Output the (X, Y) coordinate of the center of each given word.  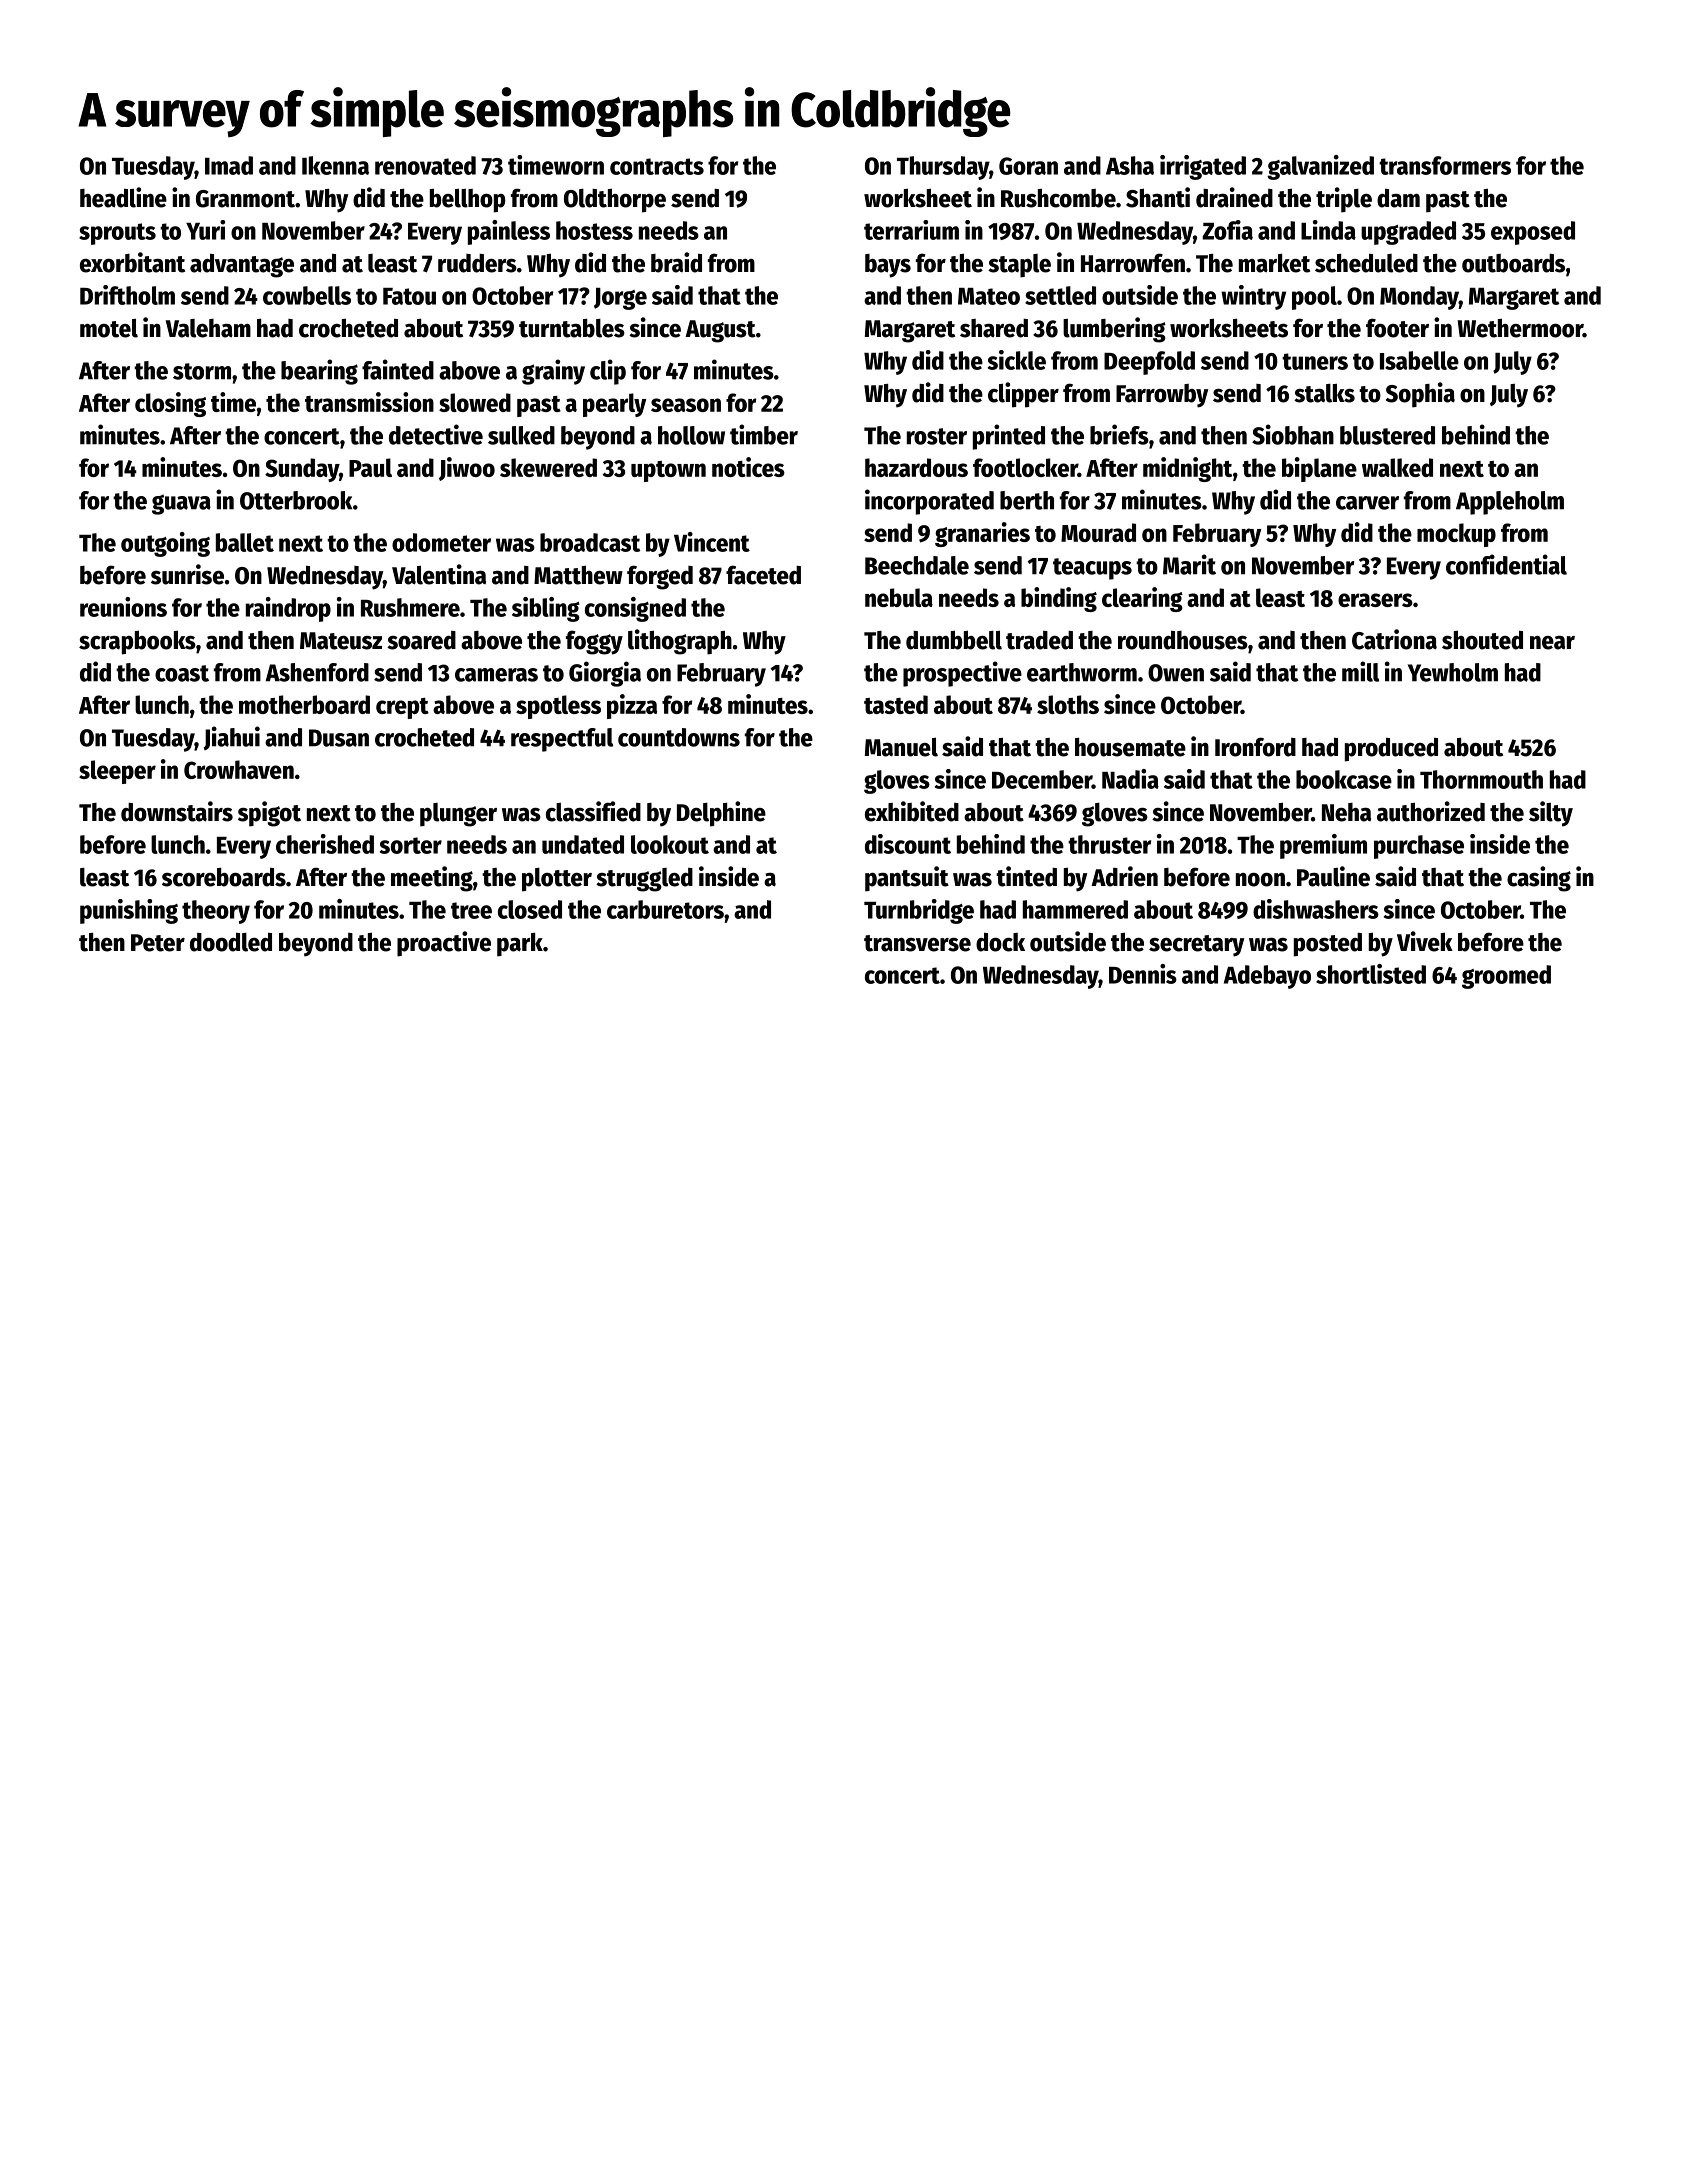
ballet (245, 542)
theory (216, 912)
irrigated (1203, 167)
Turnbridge (919, 911)
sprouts (117, 234)
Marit (1189, 564)
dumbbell (954, 640)
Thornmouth (1481, 779)
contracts (657, 166)
